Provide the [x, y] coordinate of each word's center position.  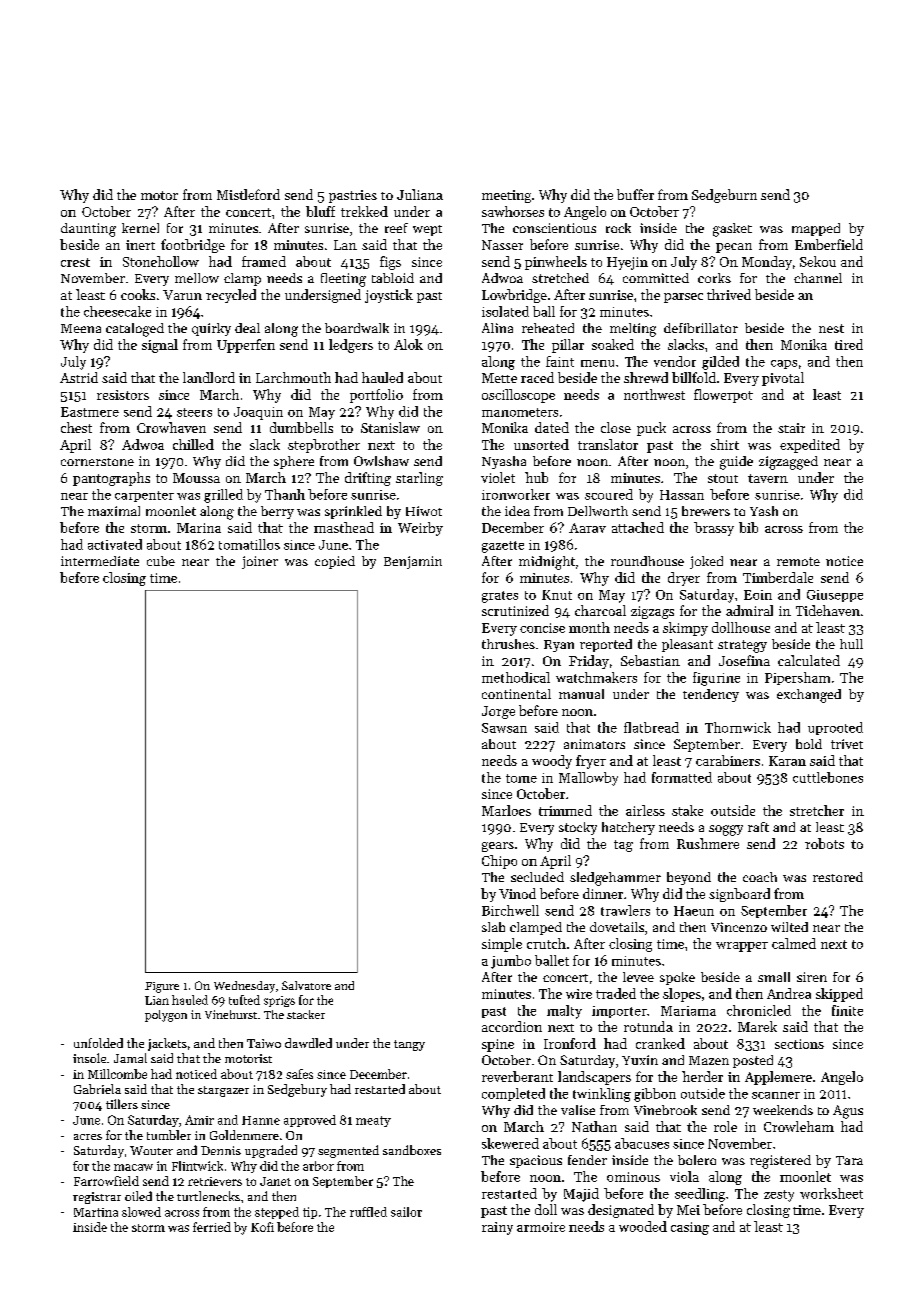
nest [831, 328]
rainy [497, 1228]
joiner [260, 562]
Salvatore [306, 985]
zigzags [652, 612]
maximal [114, 511]
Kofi [262, 1227]
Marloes [506, 810]
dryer [684, 579]
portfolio [376, 396]
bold [809, 744]
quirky [211, 329]
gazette [503, 547]
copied [335, 562]
